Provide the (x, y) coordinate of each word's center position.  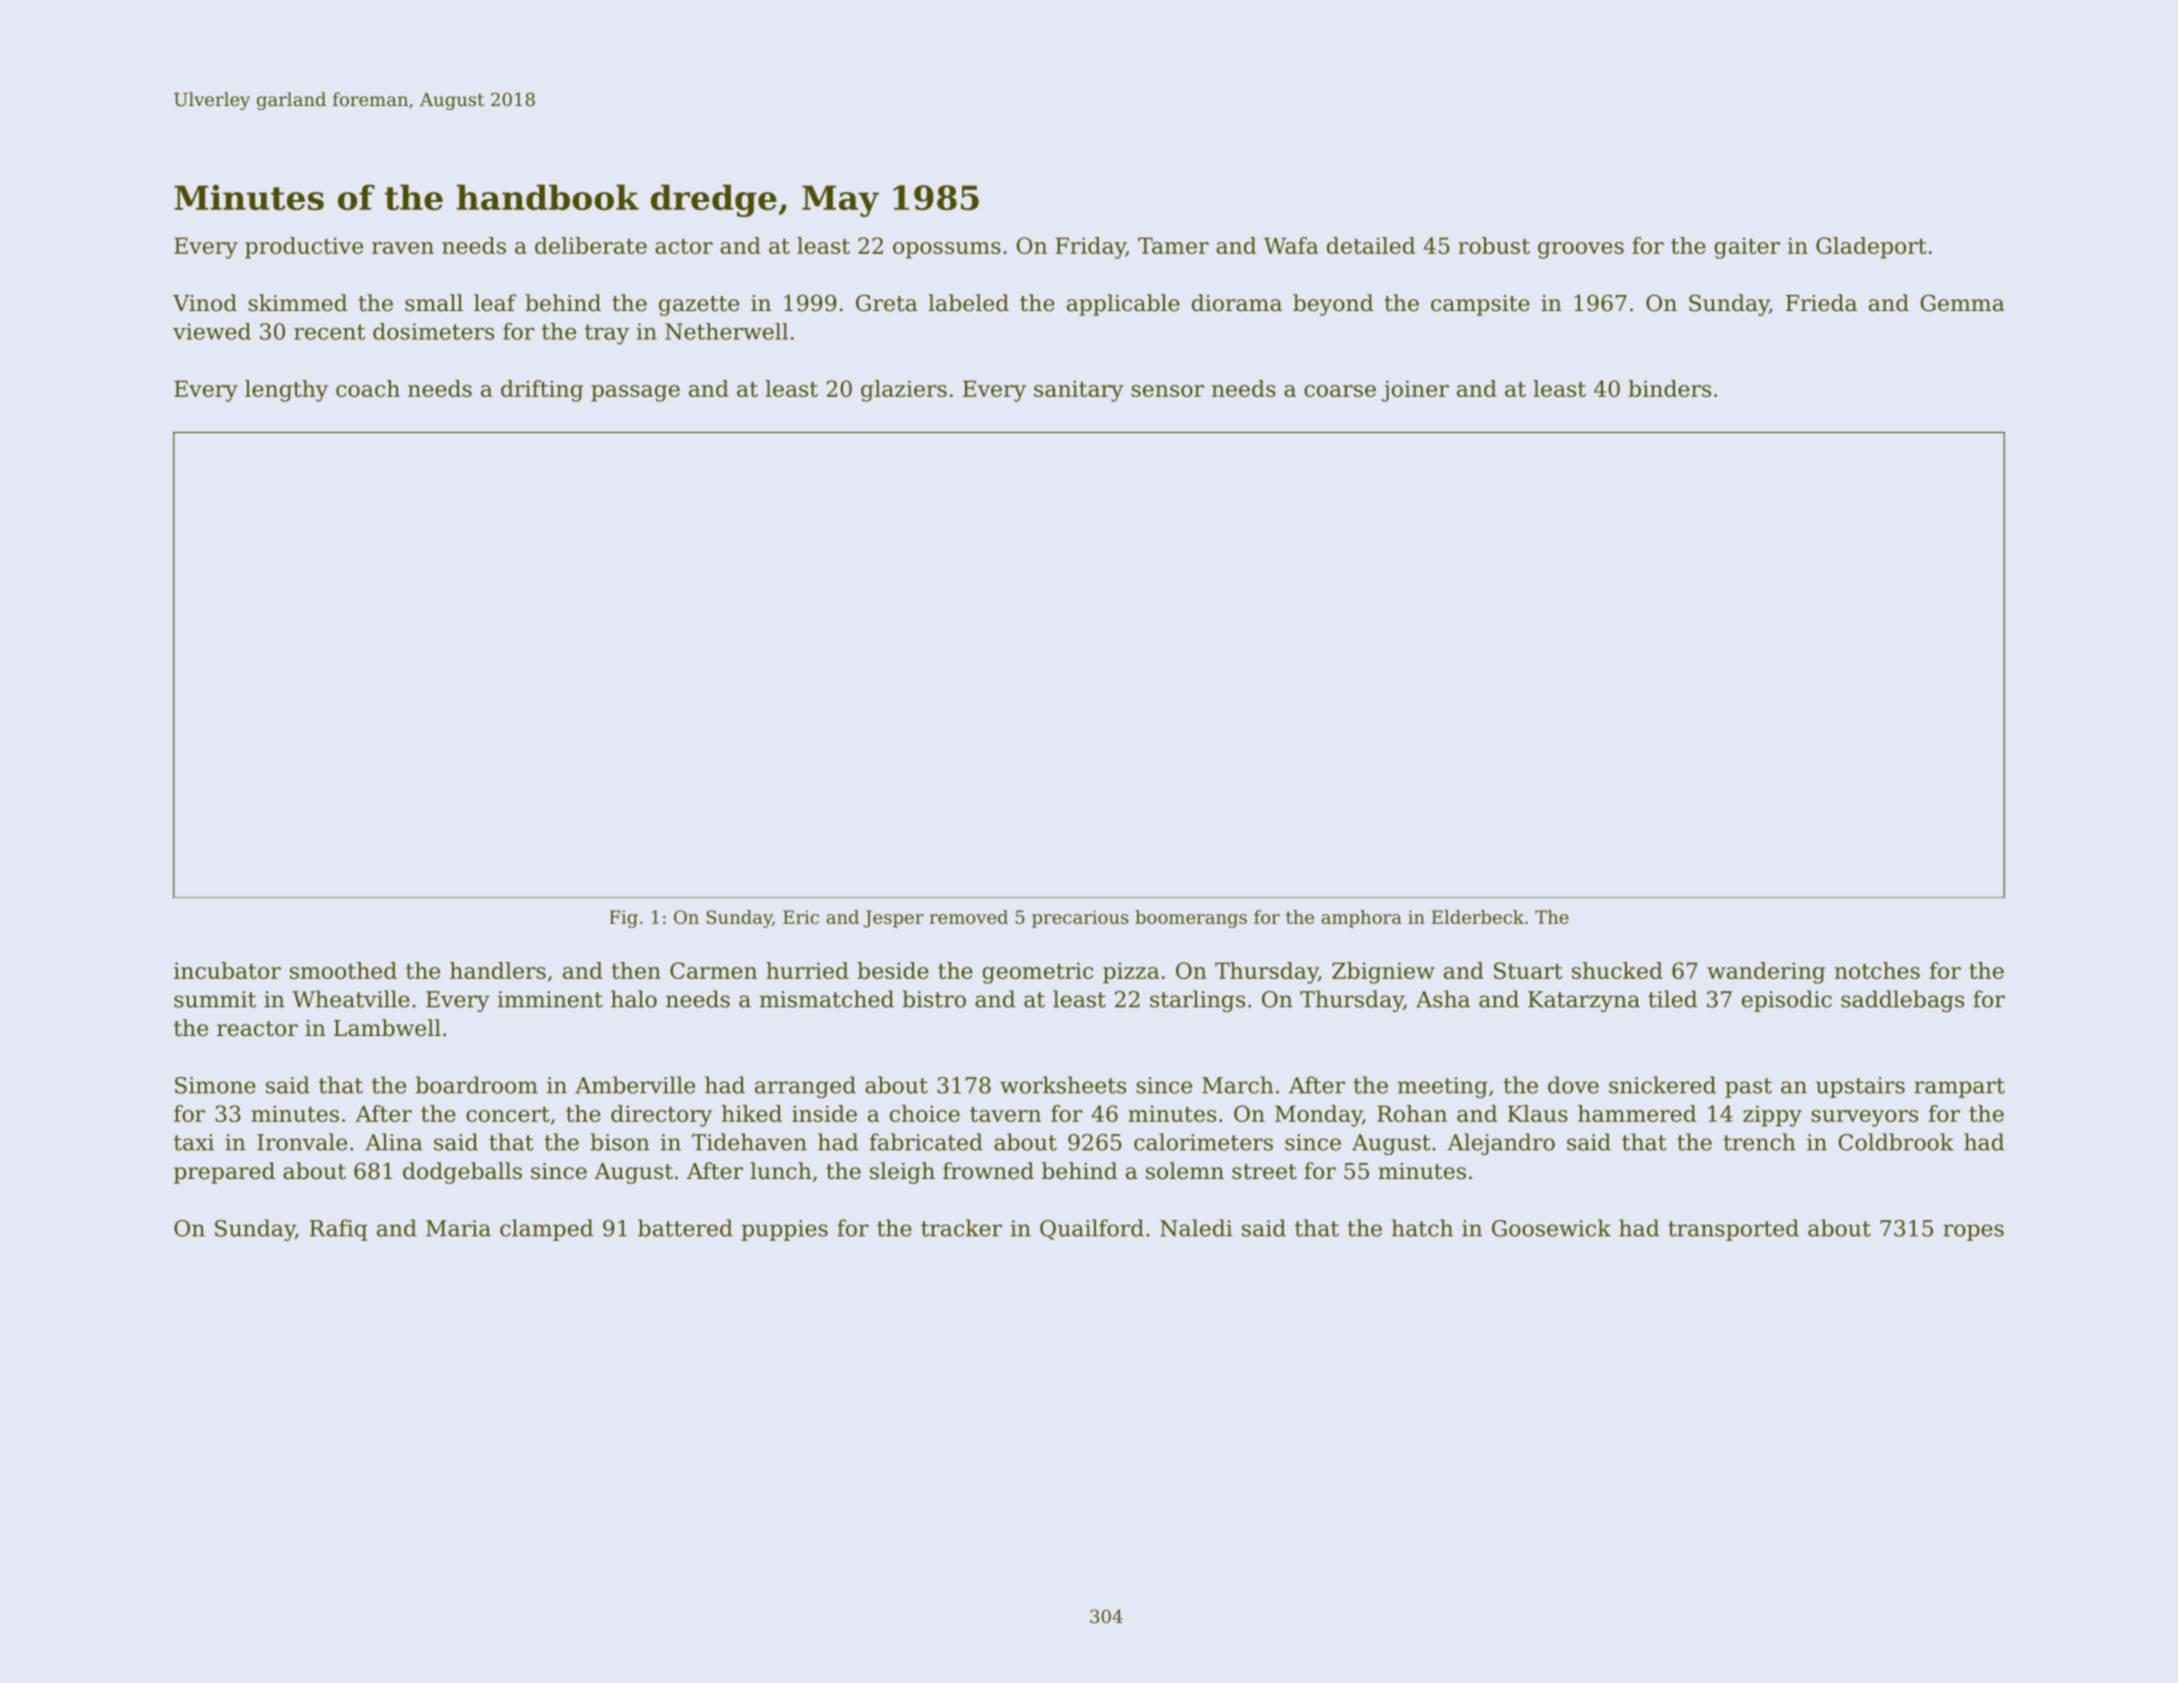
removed (969, 917)
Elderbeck (1478, 917)
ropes (1973, 1232)
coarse (1340, 391)
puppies (784, 1230)
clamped (546, 1230)
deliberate (591, 245)
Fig (624, 919)
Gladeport (1871, 248)
